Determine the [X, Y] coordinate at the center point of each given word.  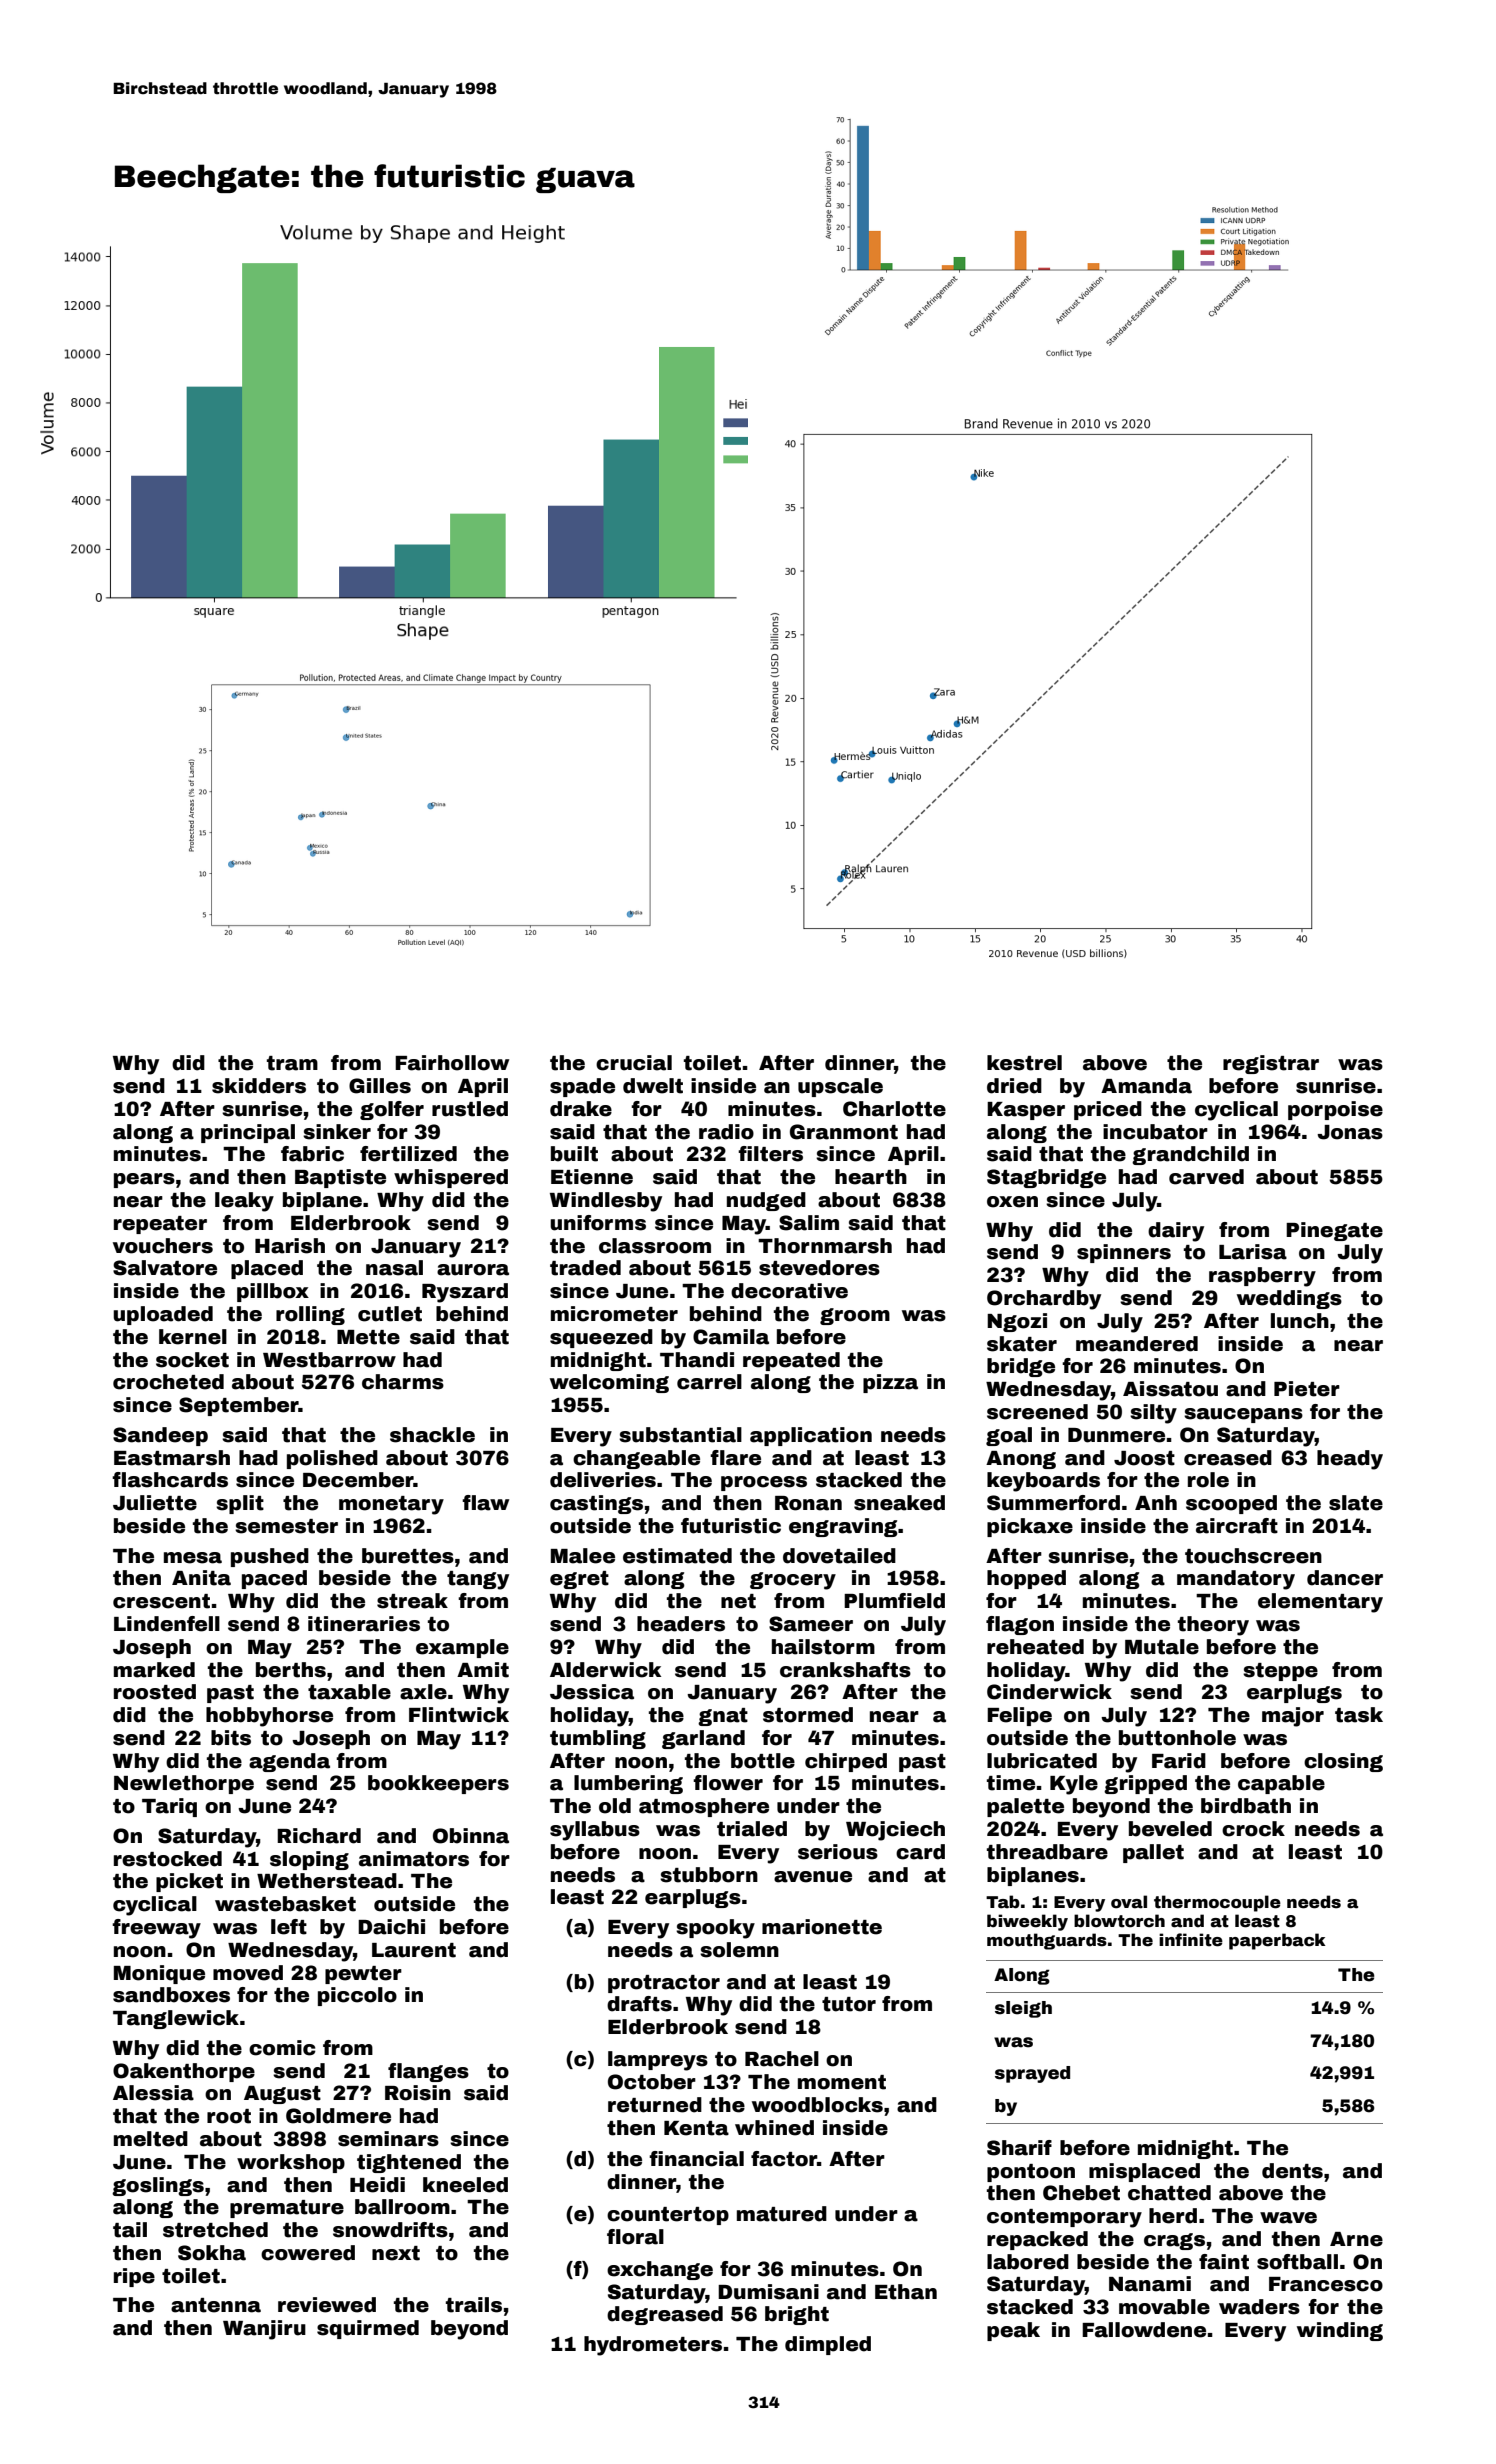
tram [292, 1063]
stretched [215, 2230]
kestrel [1024, 1063]
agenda [289, 1762]
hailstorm [823, 1647]
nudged [766, 1201]
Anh [1156, 1502]
